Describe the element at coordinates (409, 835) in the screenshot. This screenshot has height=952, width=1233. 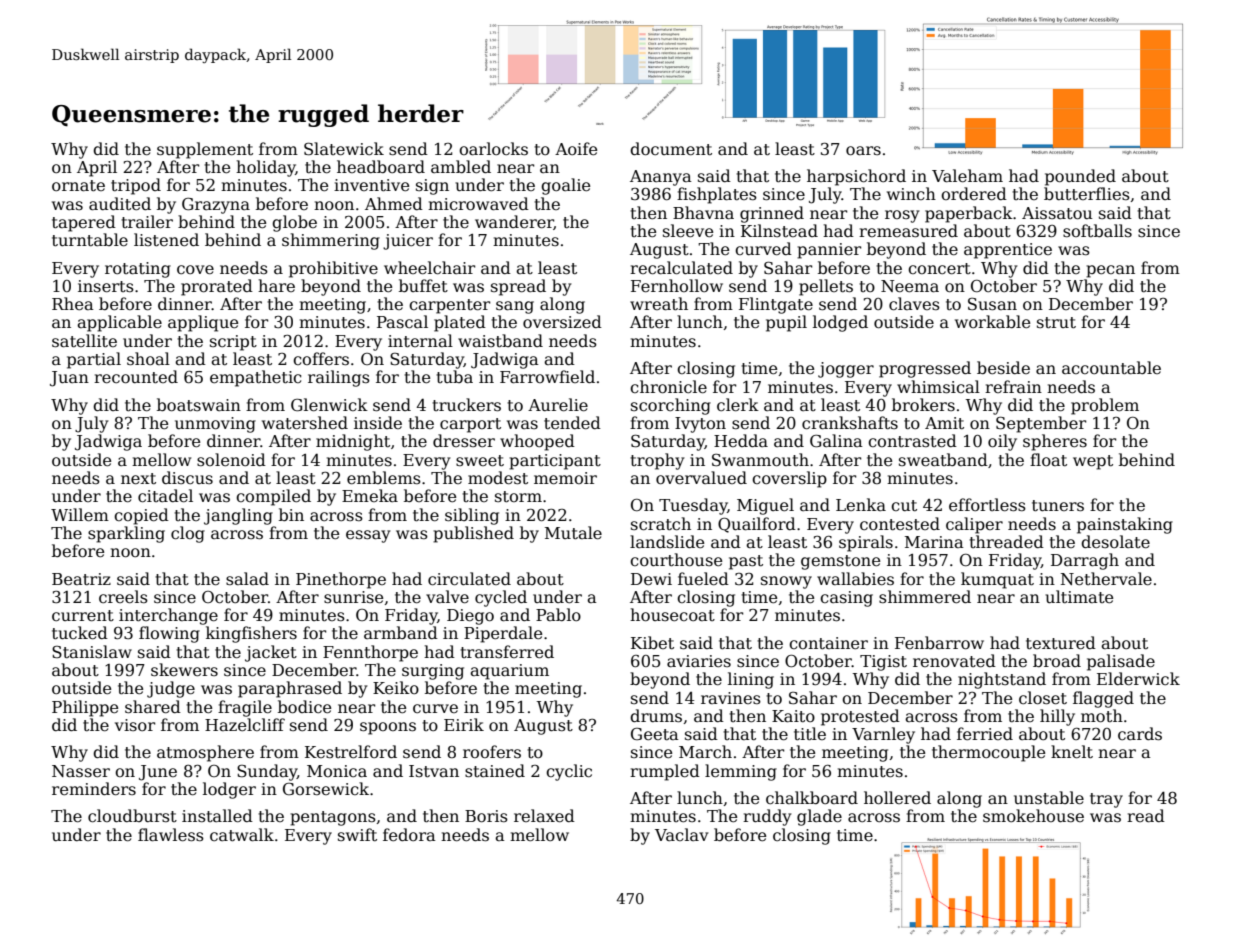
I see `fedora` at that location.
